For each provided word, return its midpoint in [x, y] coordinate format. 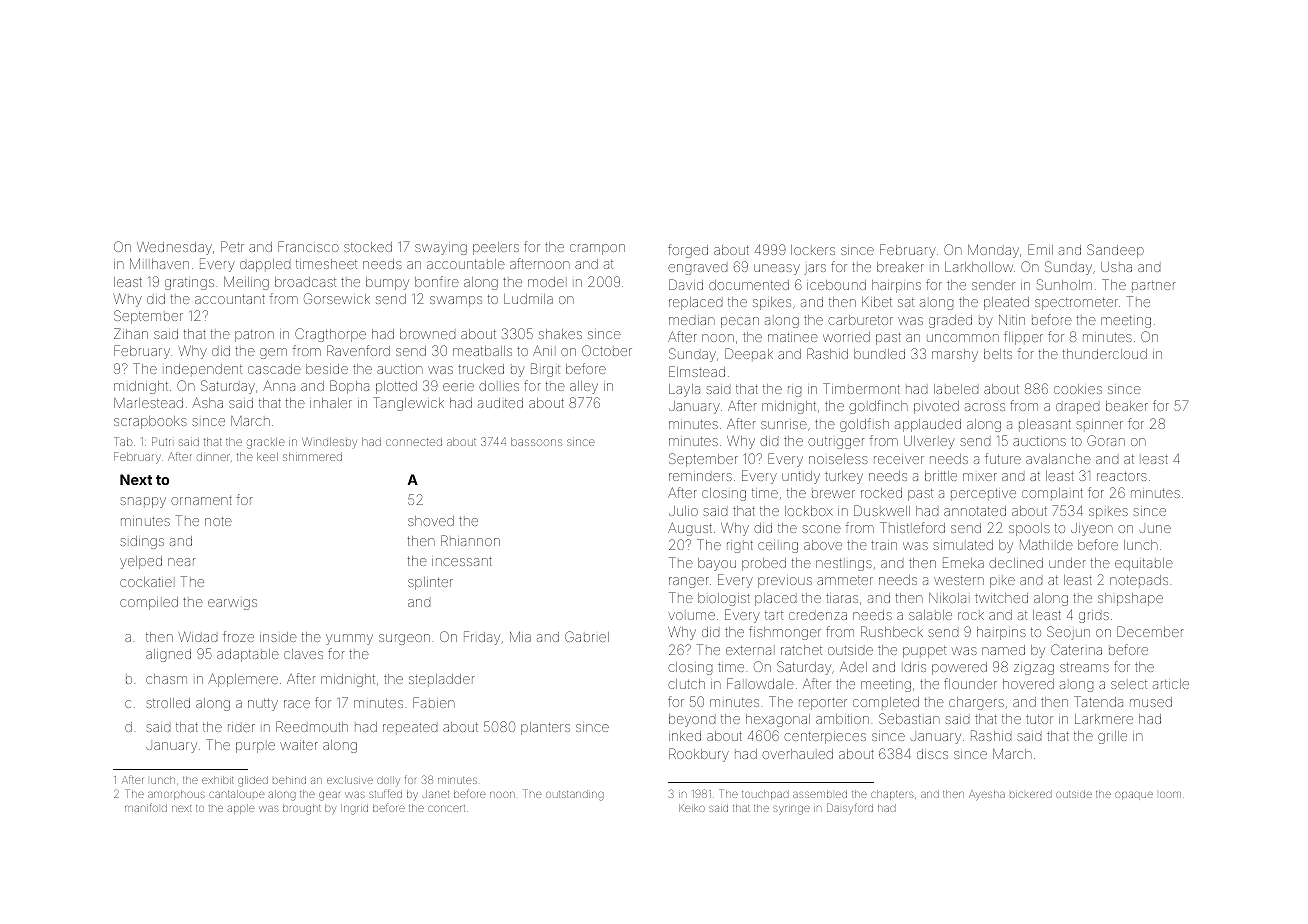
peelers [496, 248]
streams [1084, 667]
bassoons [536, 442]
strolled [168, 703]
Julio [683, 511]
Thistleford [912, 527]
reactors [1122, 476]
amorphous [176, 795]
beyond [692, 720]
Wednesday [174, 248]
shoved [431, 521]
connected [414, 442]
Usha [1116, 267]
